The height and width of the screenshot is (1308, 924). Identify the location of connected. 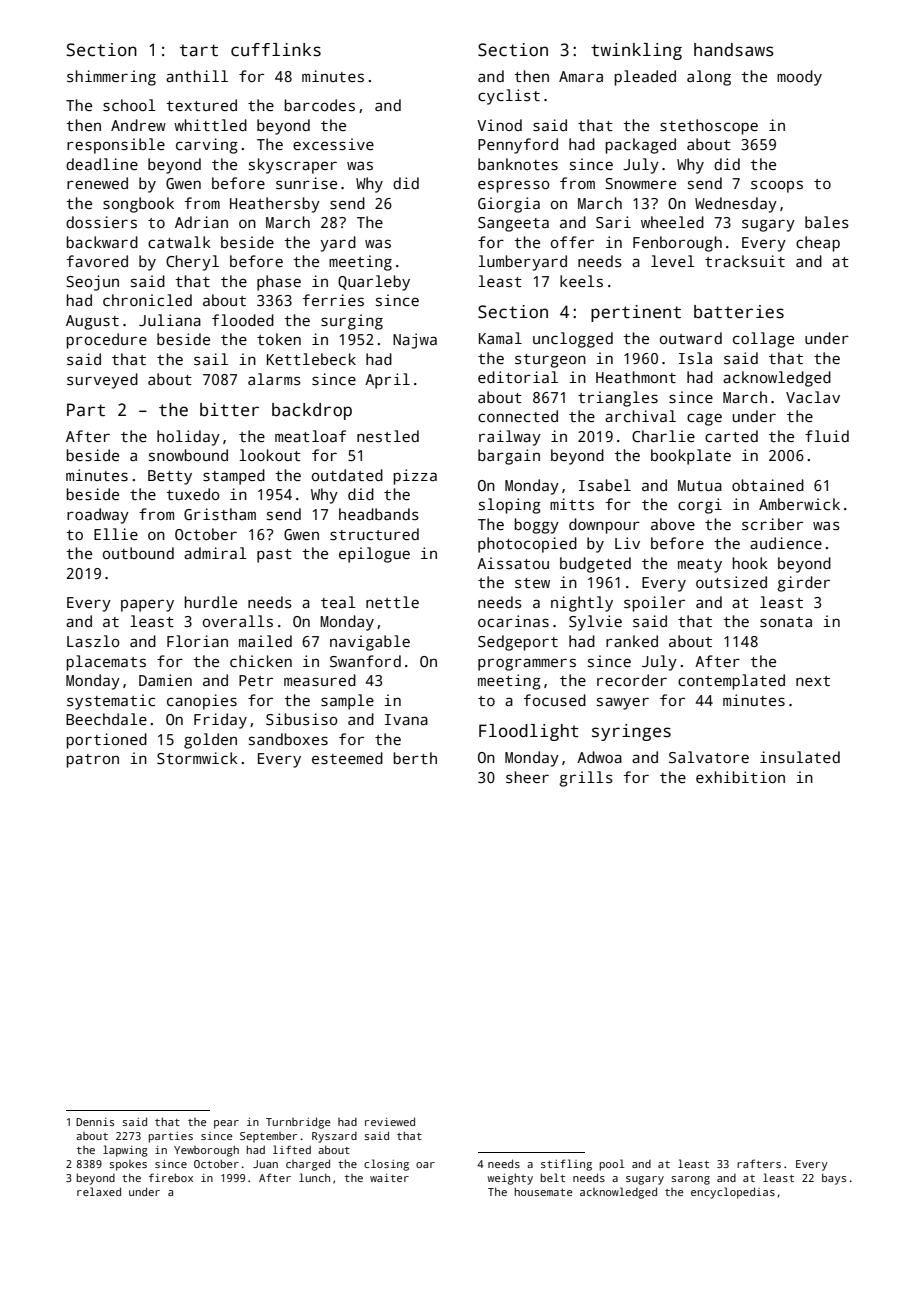
(518, 416).
